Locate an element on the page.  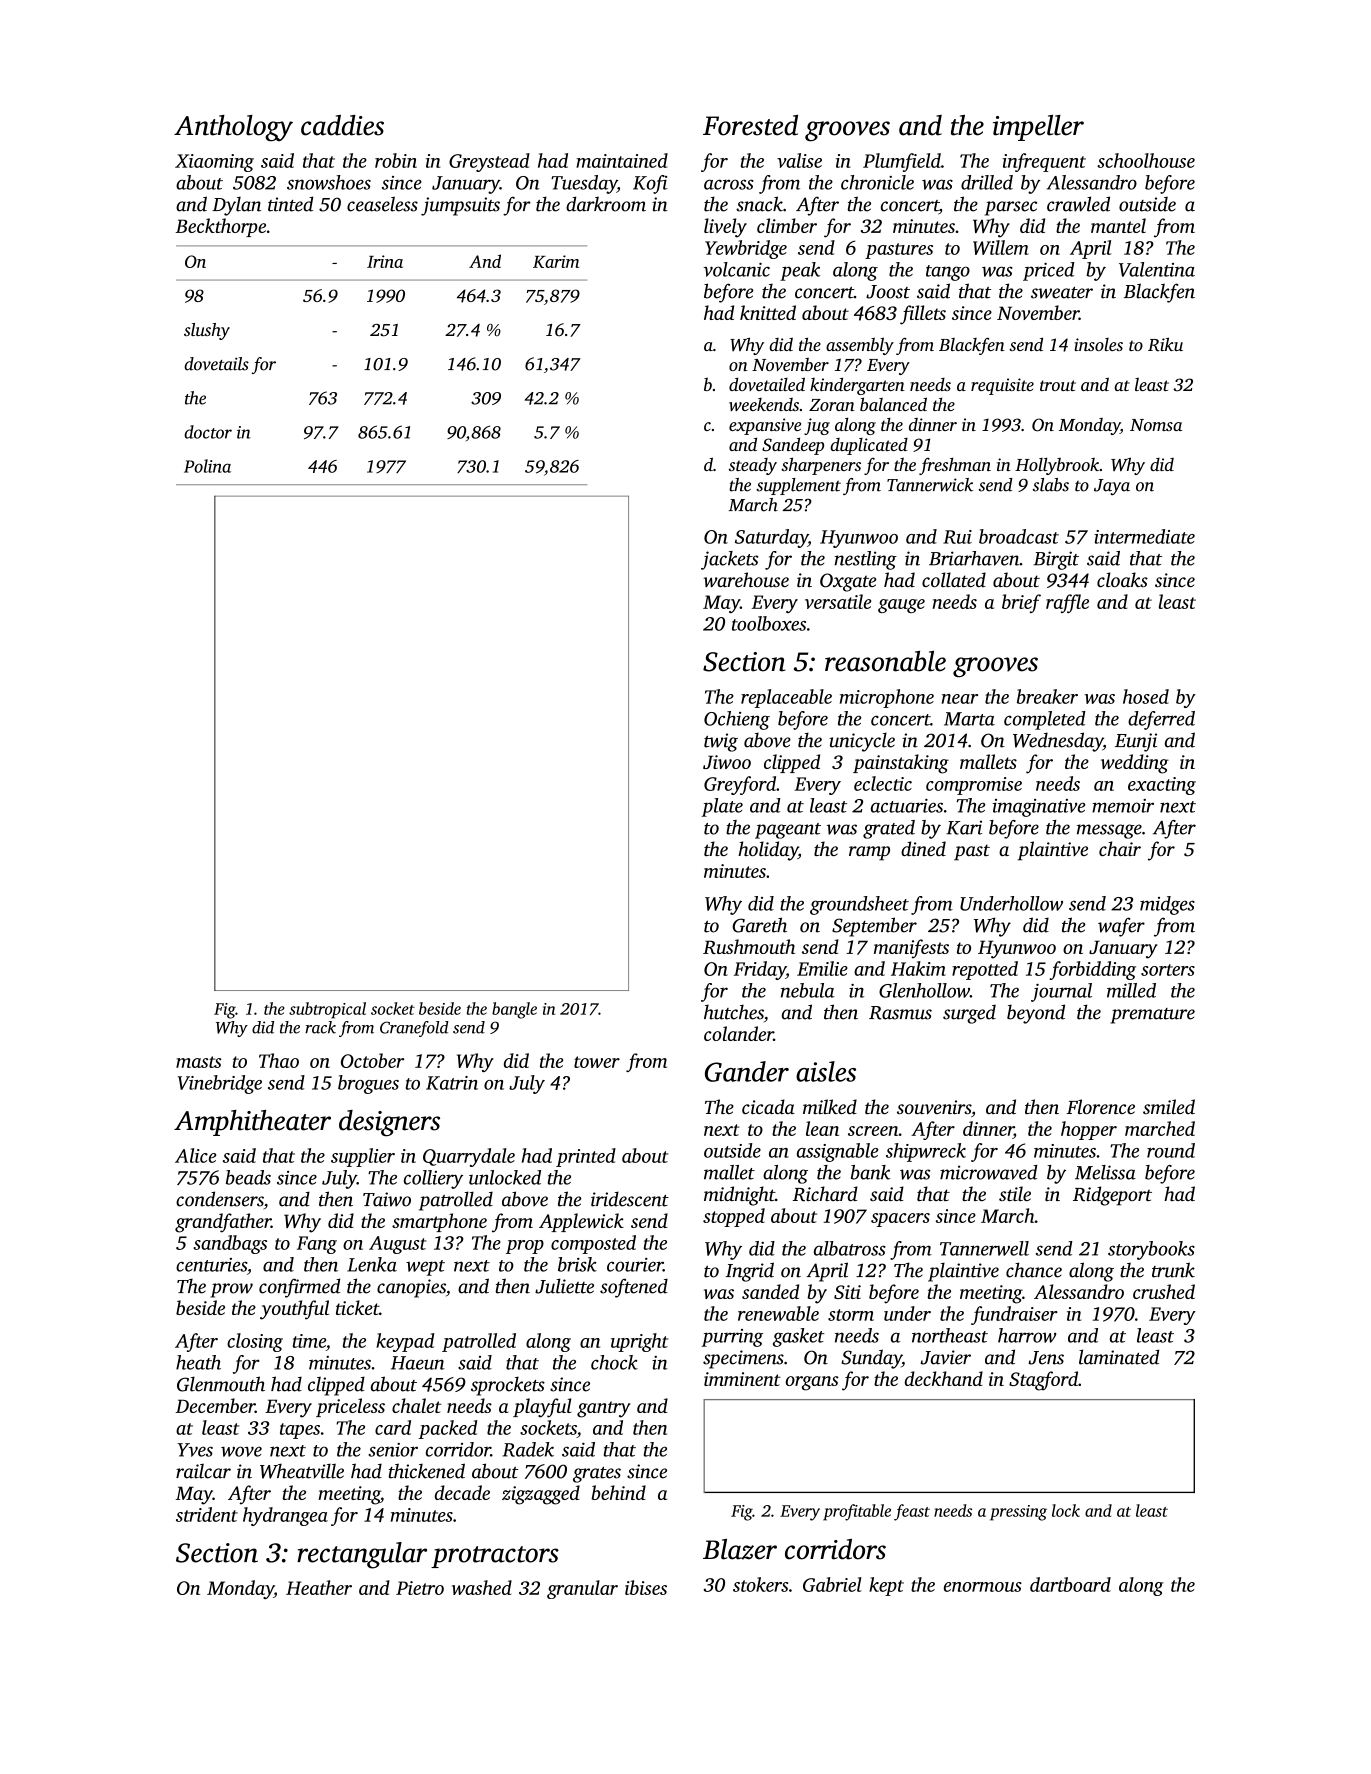
Thao is located at coordinates (279, 1060).
